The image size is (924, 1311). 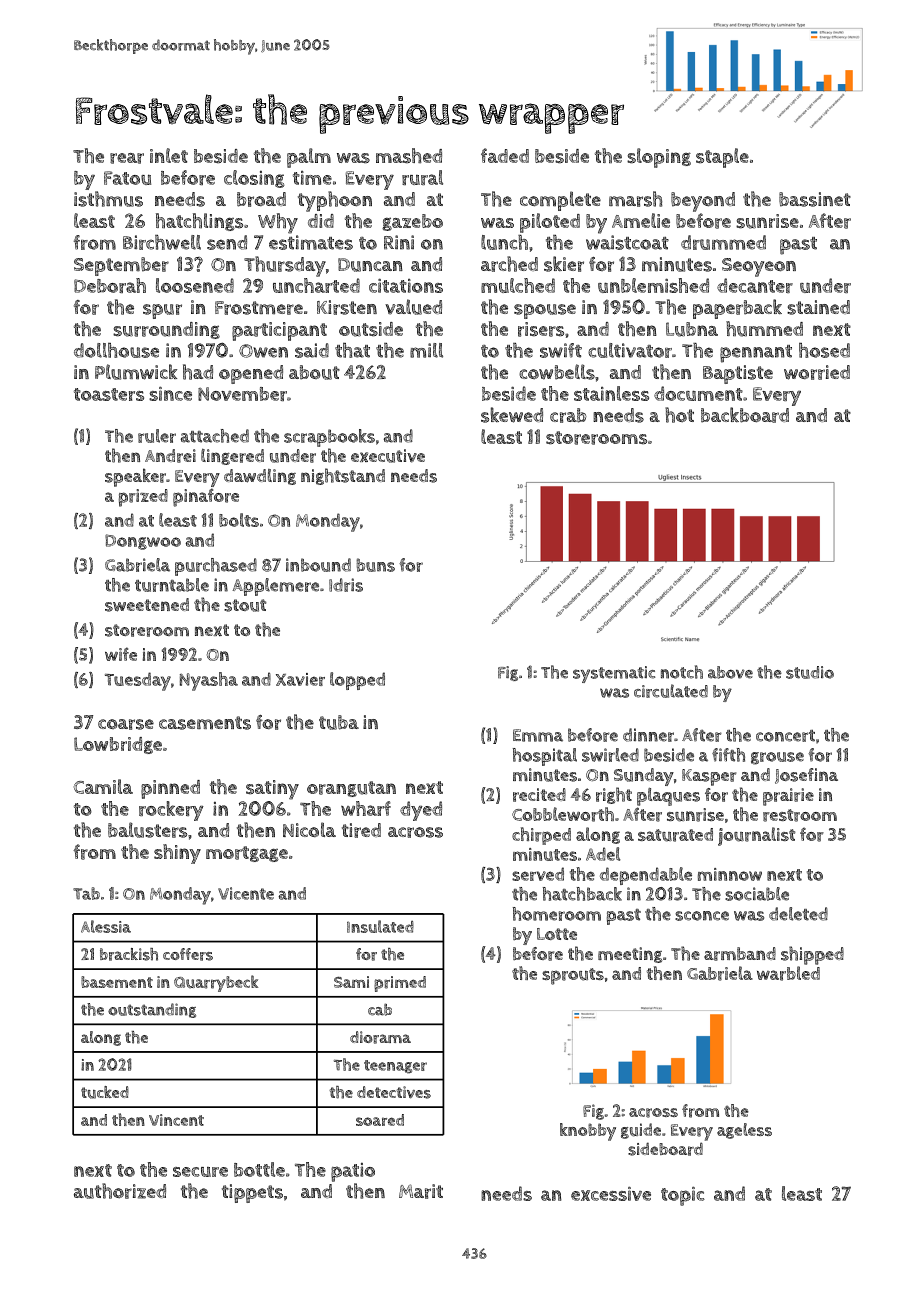 I want to click on authorized, so click(x=120, y=1191).
